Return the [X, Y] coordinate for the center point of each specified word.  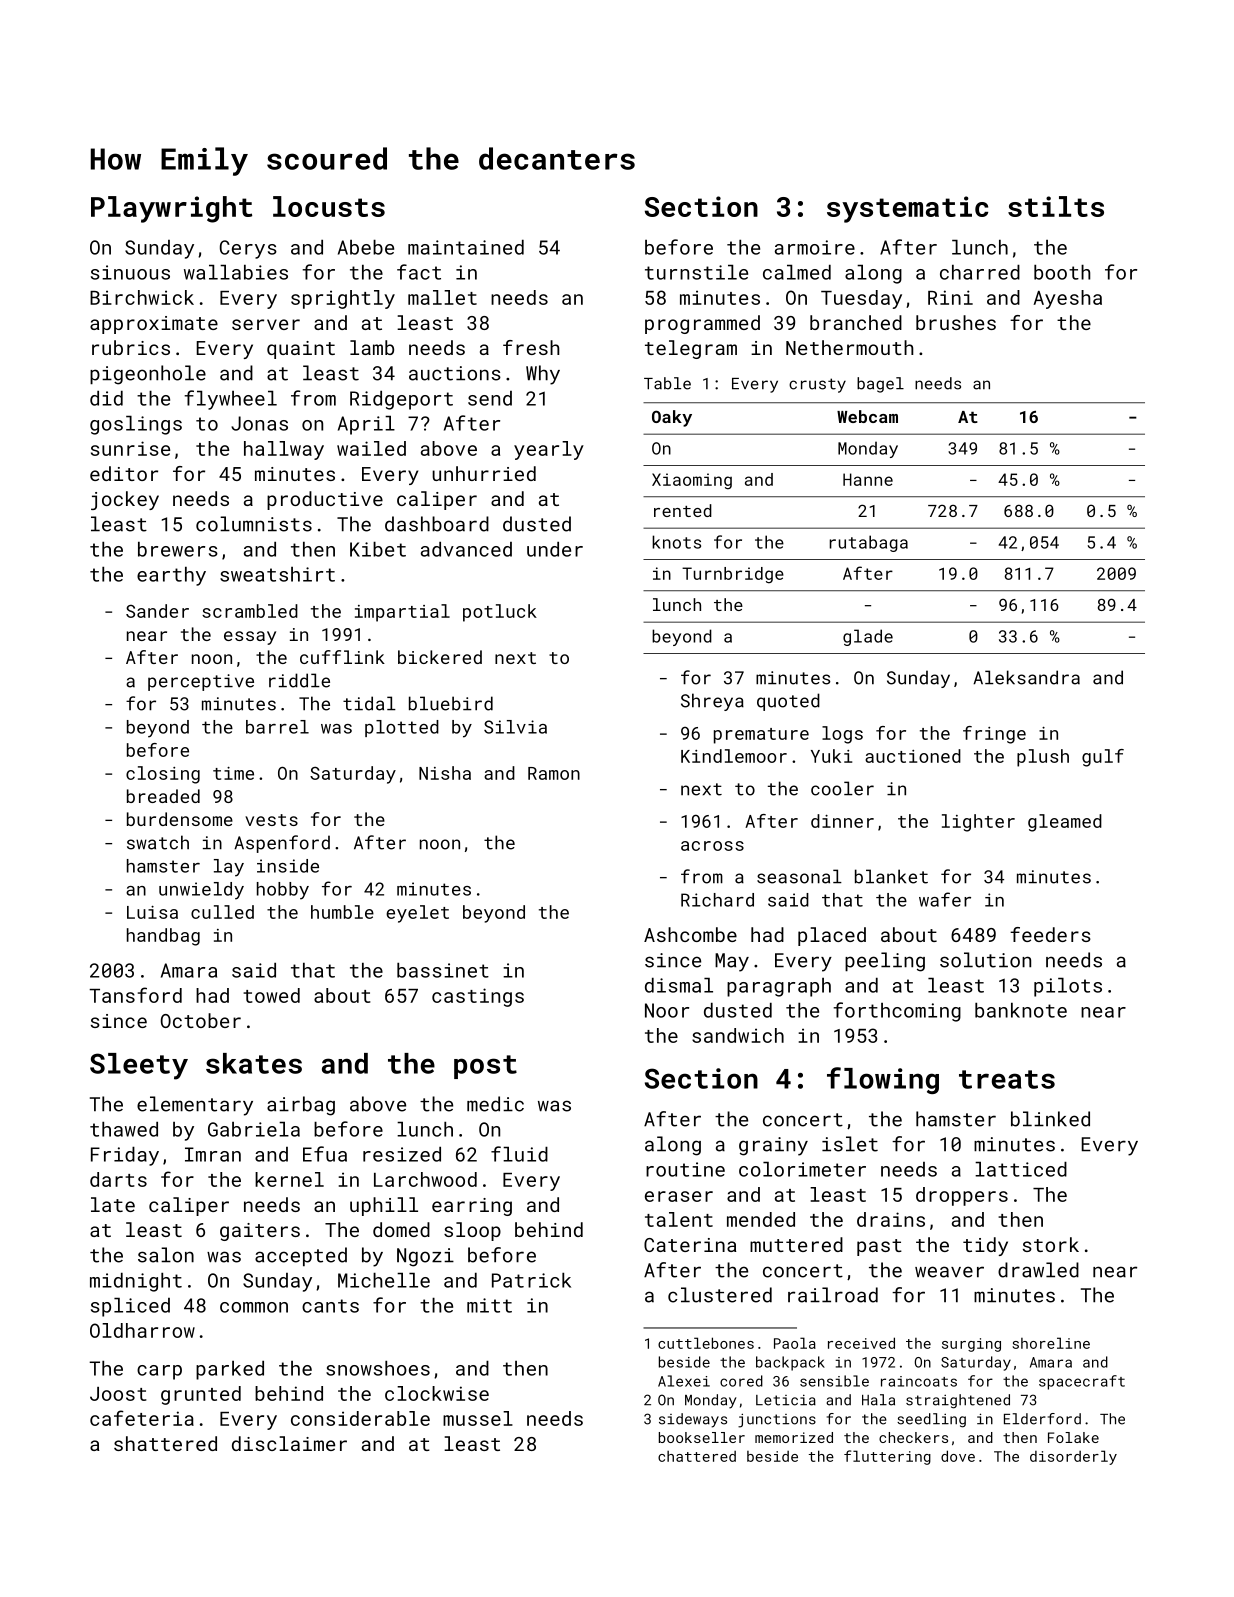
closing [163, 775]
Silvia [515, 727]
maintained [466, 247]
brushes [956, 322]
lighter [978, 823]
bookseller [702, 1437]
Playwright [171, 209]
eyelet [417, 914]
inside [288, 866]
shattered [165, 1443]
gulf [1103, 758]
